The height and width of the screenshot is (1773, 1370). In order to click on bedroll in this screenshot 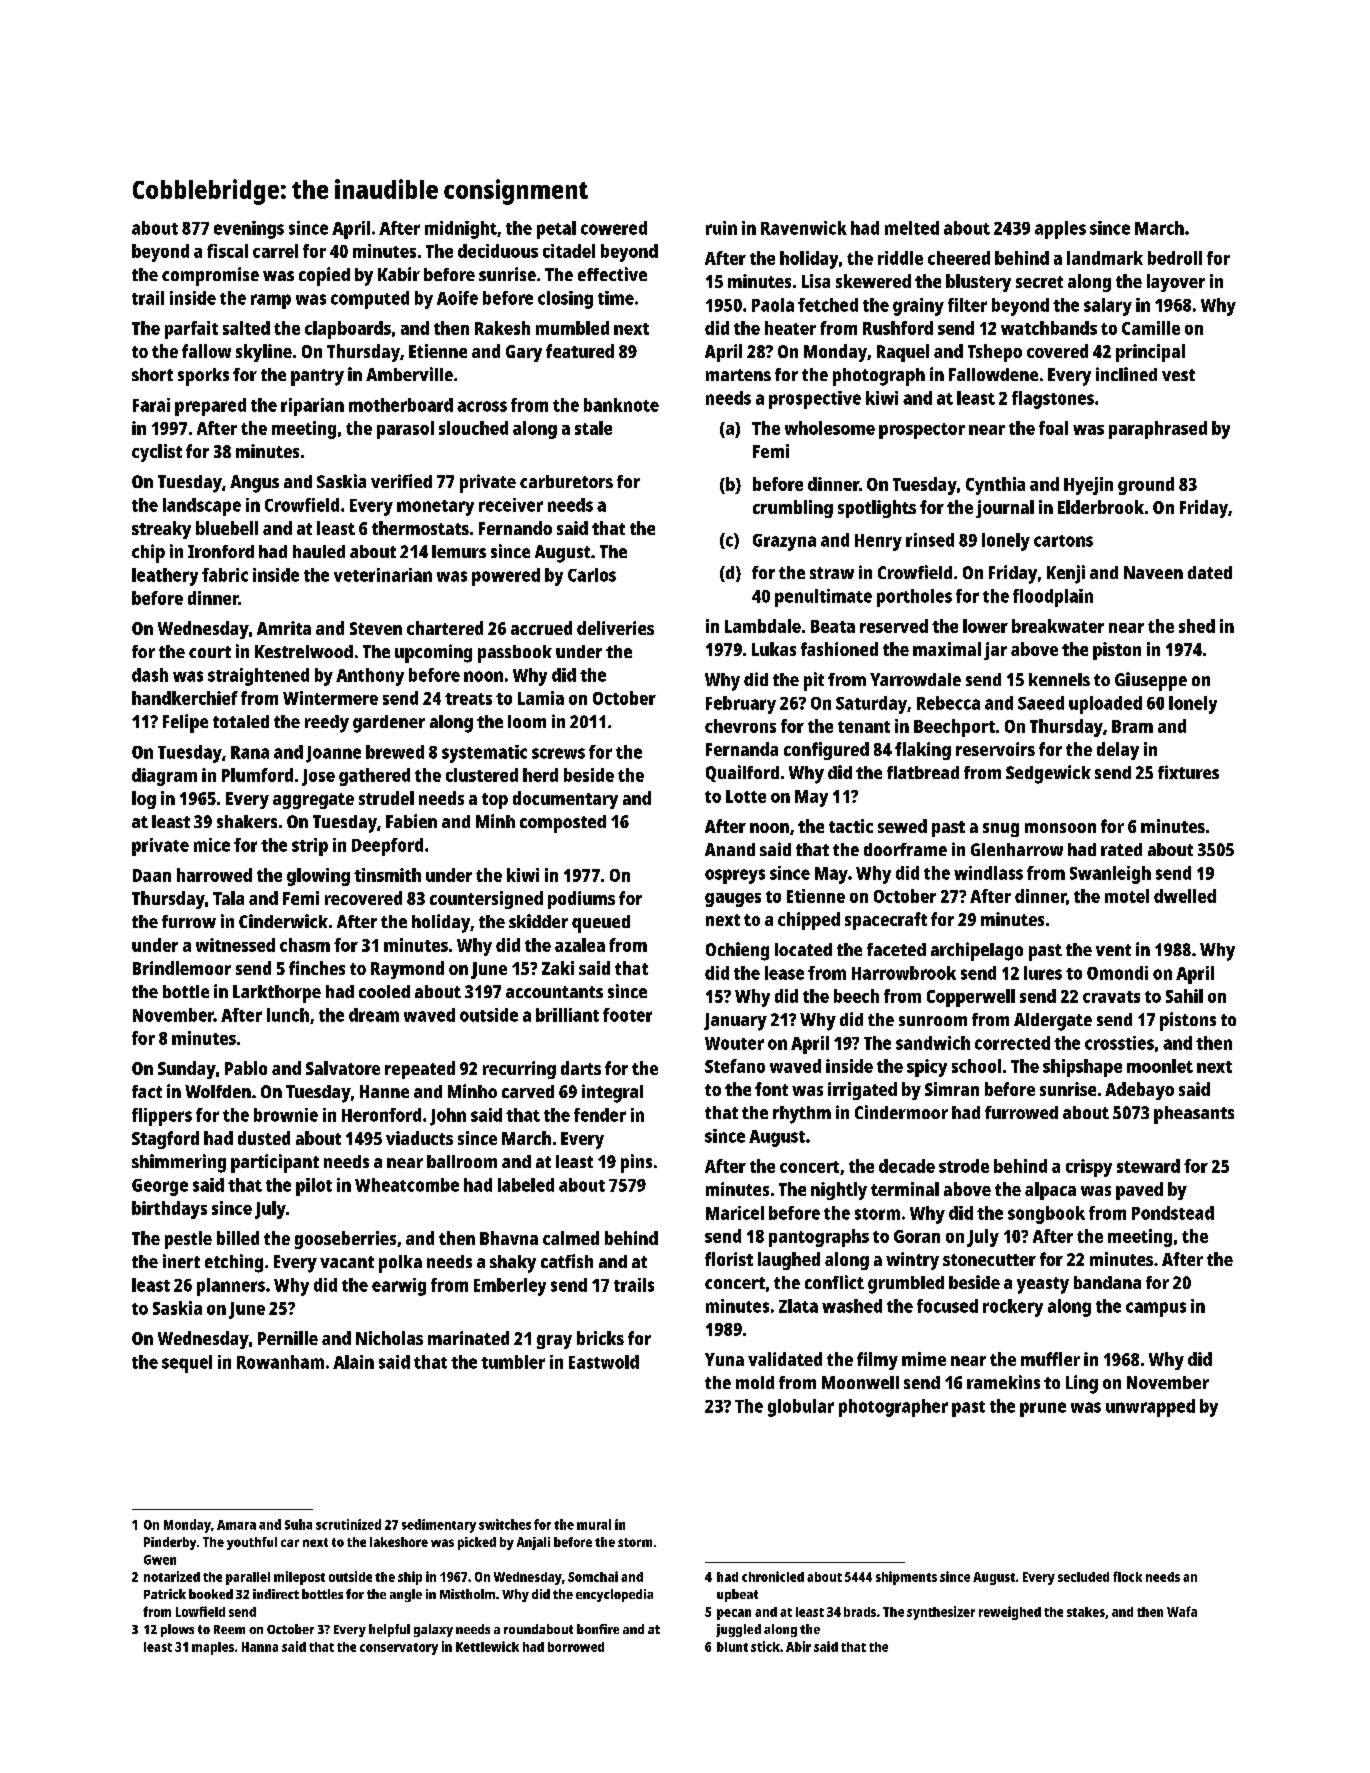, I will do `click(1175, 258)`.
